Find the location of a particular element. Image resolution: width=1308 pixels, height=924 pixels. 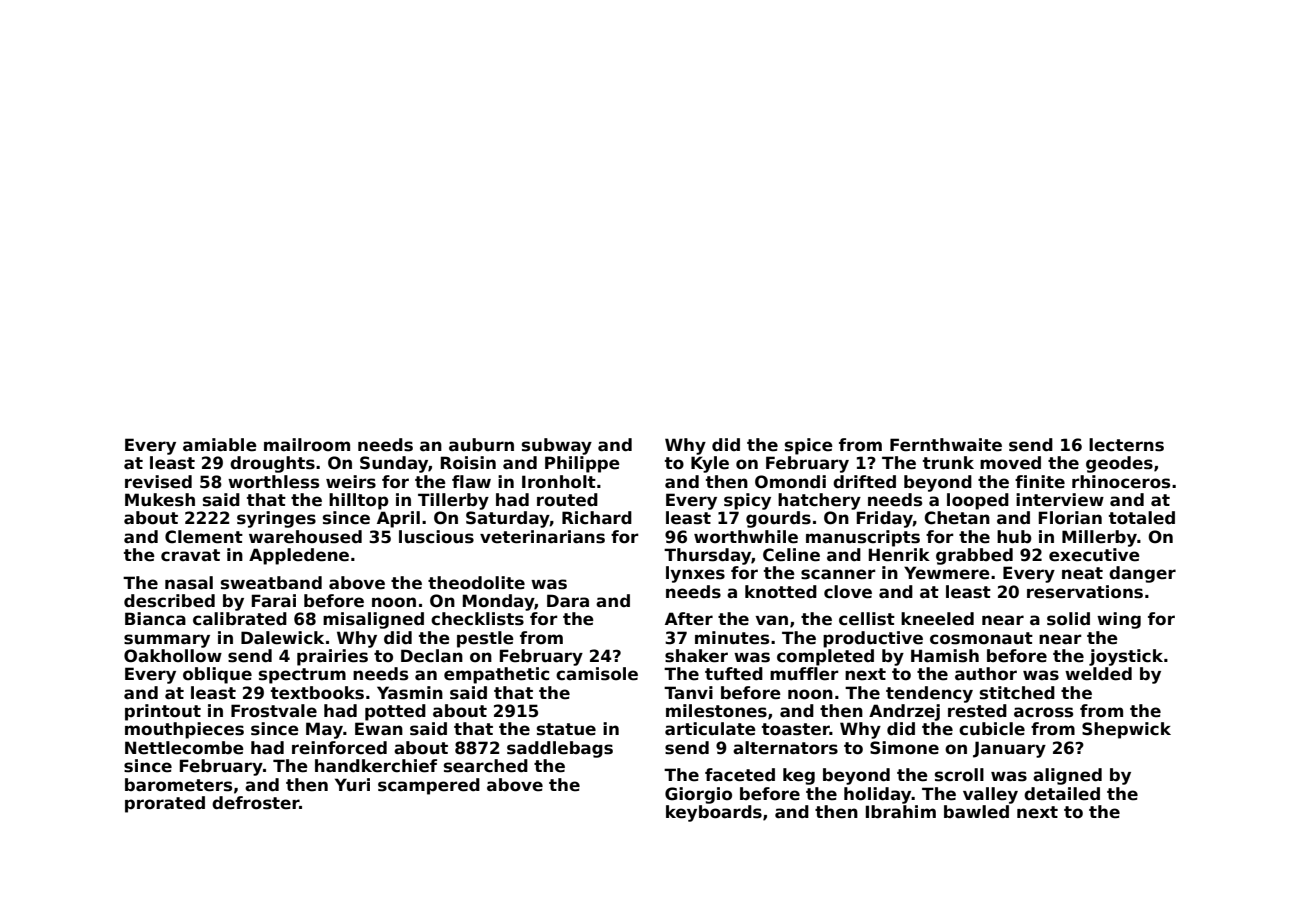

reservations is located at coordinates (1085, 592).
